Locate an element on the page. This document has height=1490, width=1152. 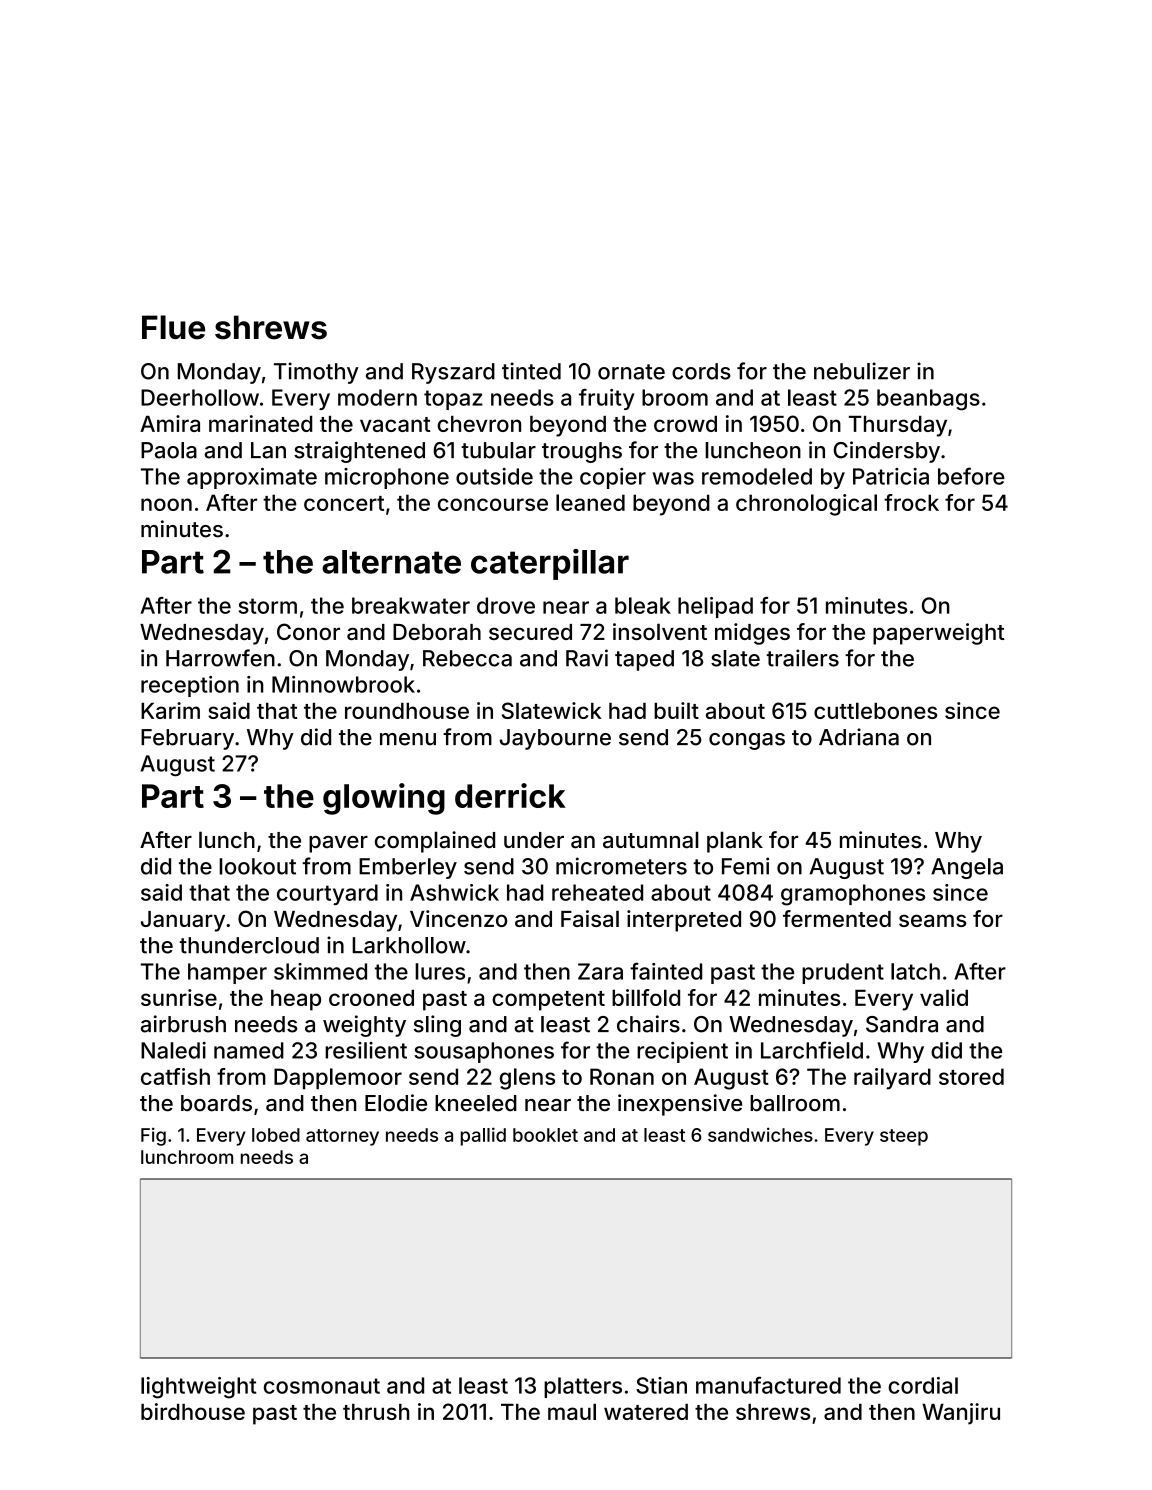
Femi is located at coordinates (745, 866).
